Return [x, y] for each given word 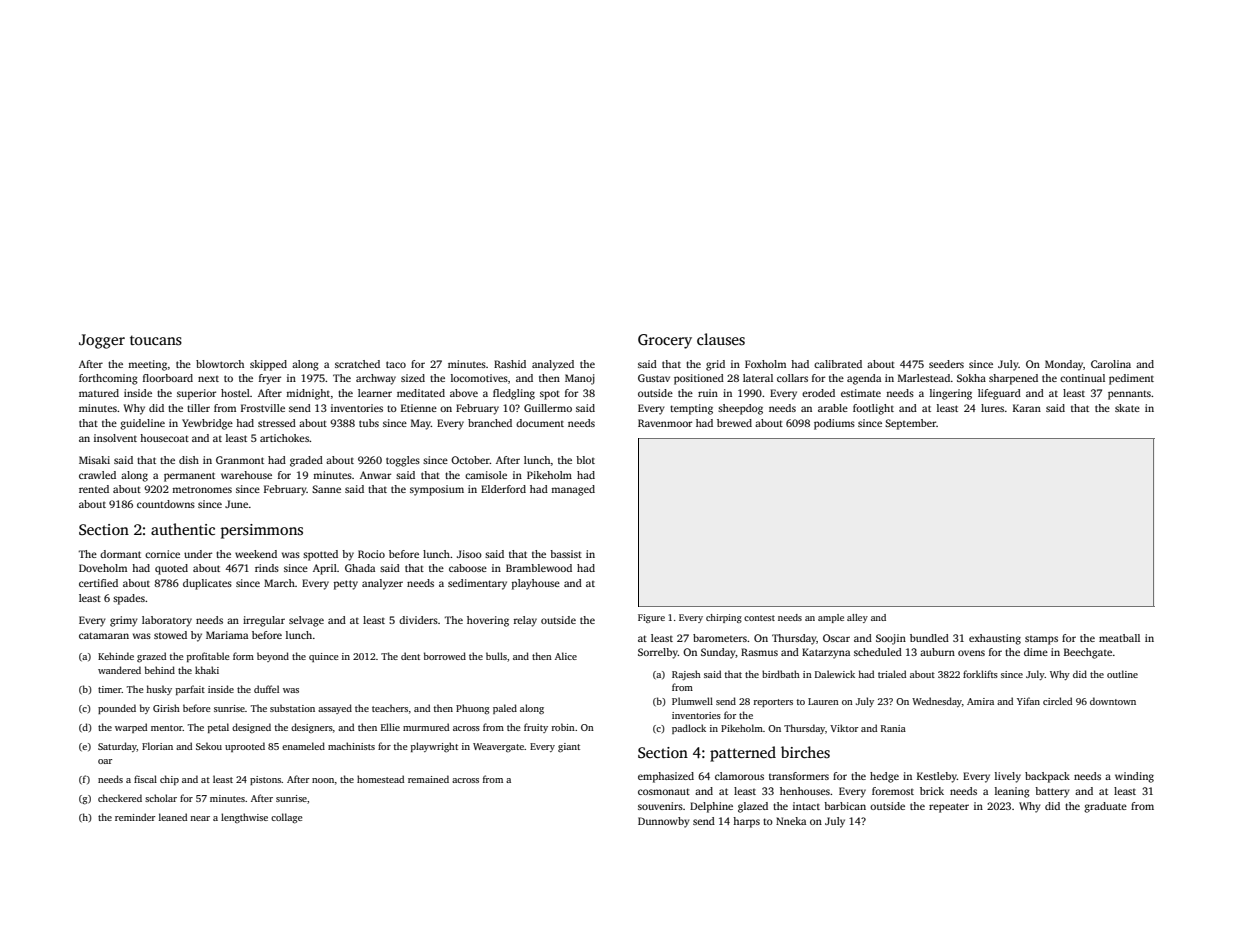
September [911, 424]
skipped [268, 365]
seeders [946, 364]
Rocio [371, 554]
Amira [980, 701]
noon [323, 780]
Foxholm [765, 364]
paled [505, 709]
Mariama [227, 635]
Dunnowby [664, 822]
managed [573, 490]
